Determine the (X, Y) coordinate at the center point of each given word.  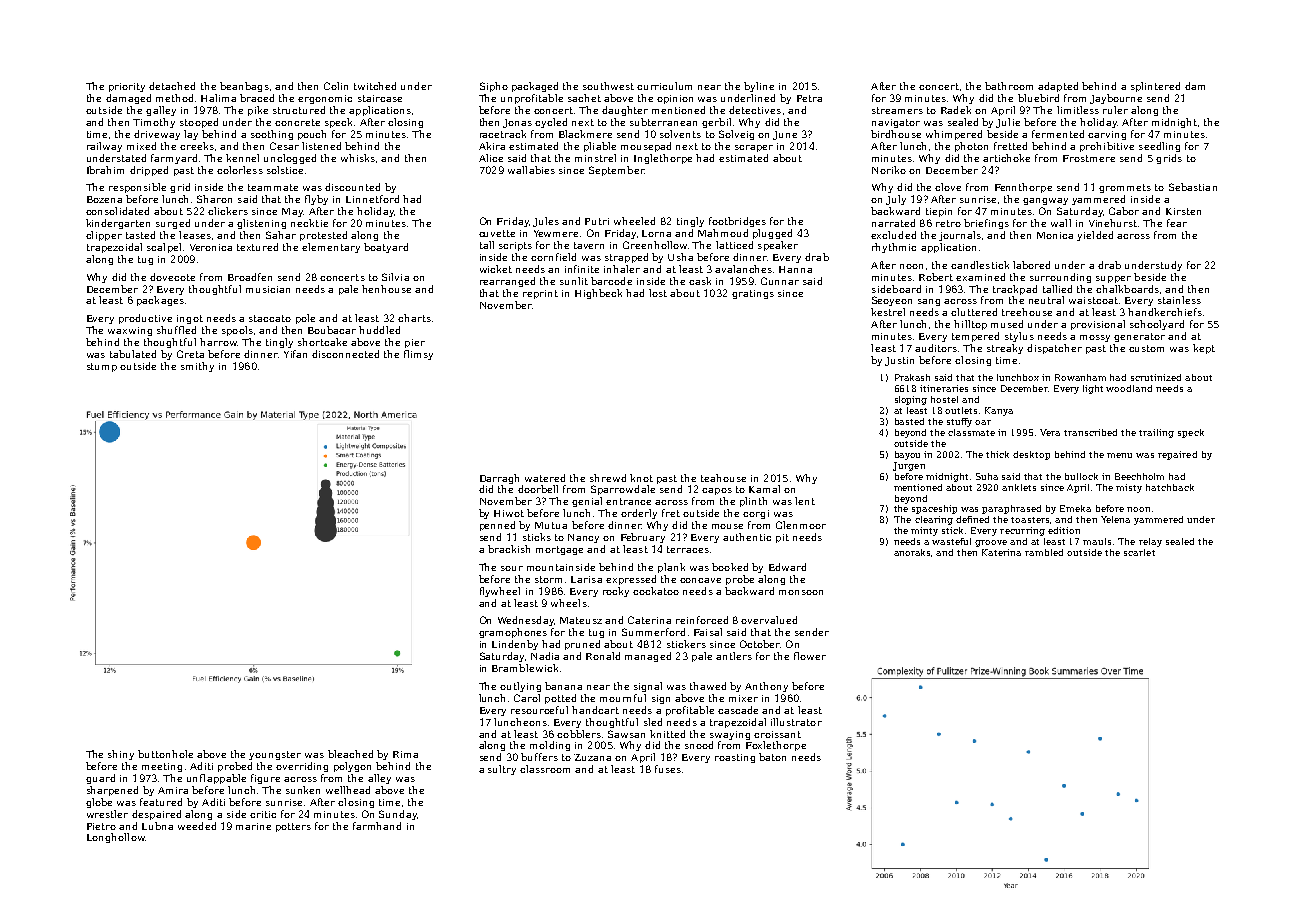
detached (172, 86)
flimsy (418, 355)
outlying (520, 687)
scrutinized (1156, 377)
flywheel (500, 592)
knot (641, 478)
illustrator (796, 722)
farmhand (377, 826)
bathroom (1009, 86)
